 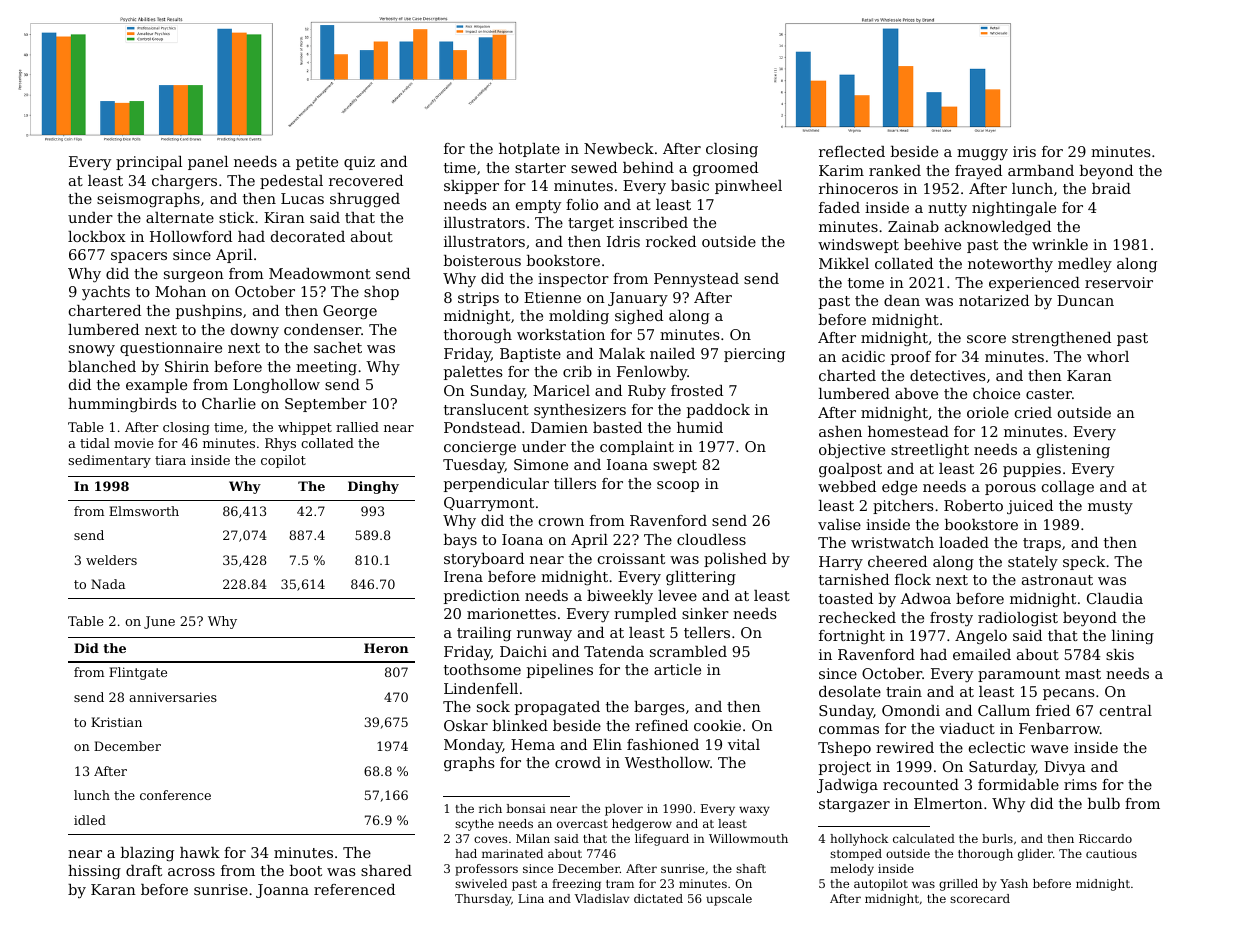 I want to click on rumpled, so click(x=645, y=615).
